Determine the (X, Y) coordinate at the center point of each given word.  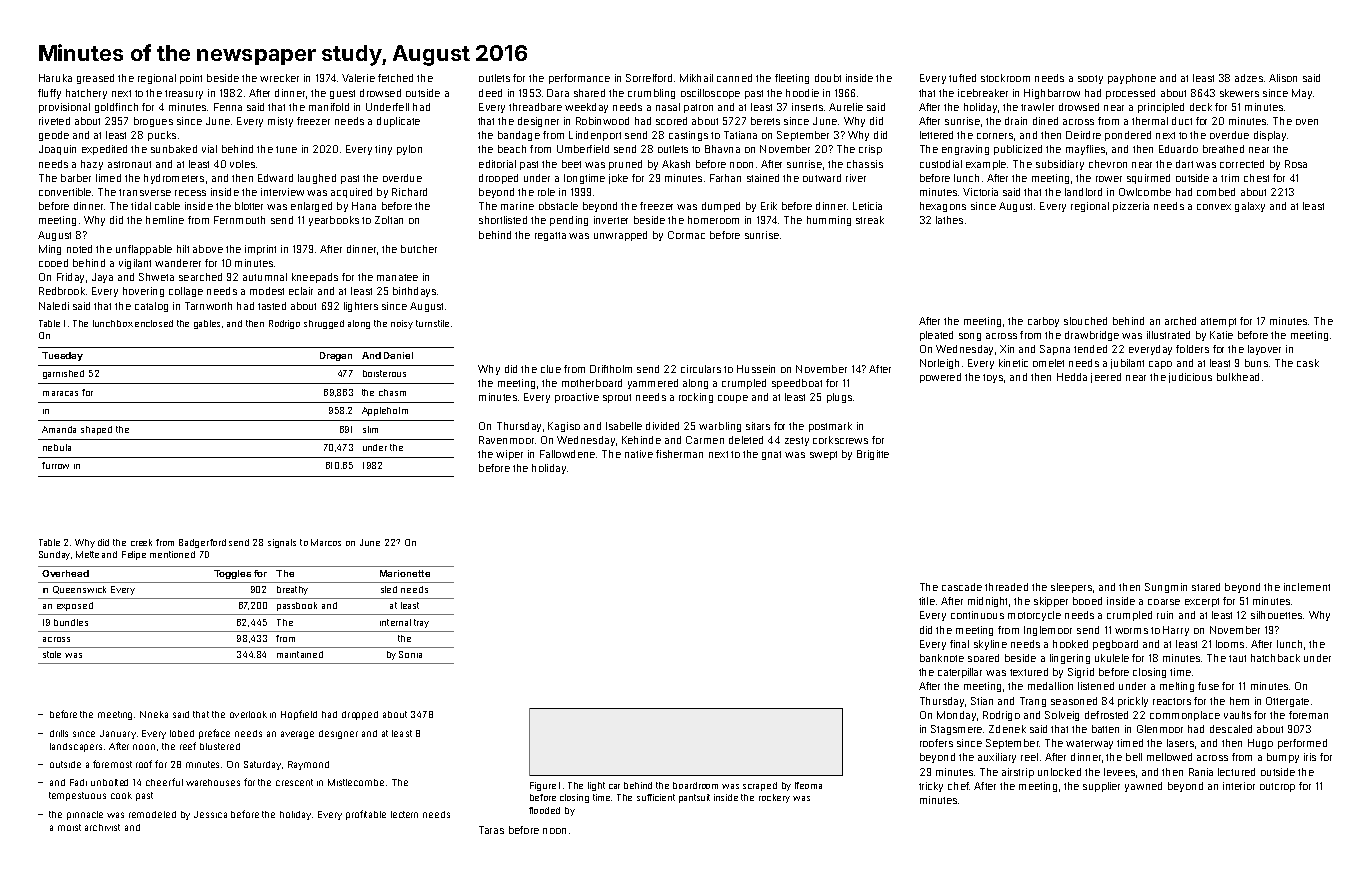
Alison (1283, 78)
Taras (491, 830)
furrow (55, 465)
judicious (1190, 378)
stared (1206, 587)
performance (579, 79)
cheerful (164, 782)
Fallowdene (567, 454)
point (191, 79)
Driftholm (611, 369)
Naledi (54, 306)
